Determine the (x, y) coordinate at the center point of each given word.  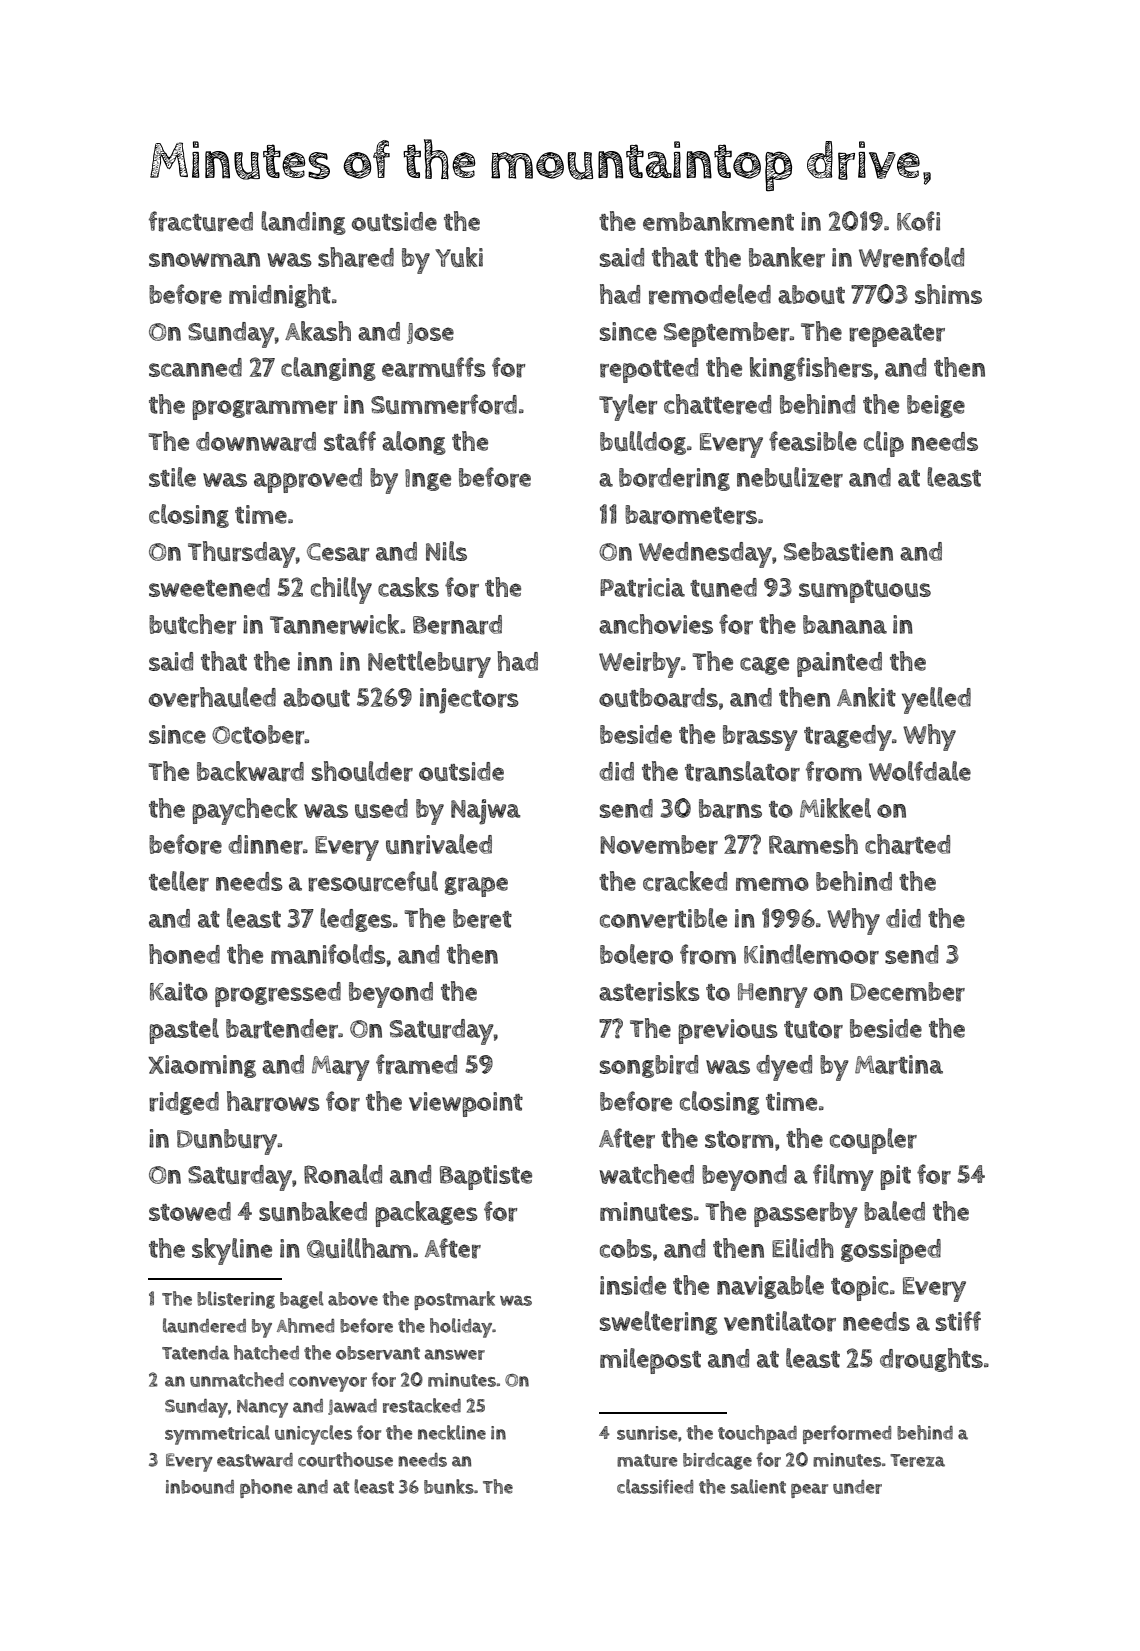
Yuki (459, 257)
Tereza (917, 1460)
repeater (897, 335)
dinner (265, 845)
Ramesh (813, 844)
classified (655, 1486)
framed (416, 1064)
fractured (201, 221)
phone (266, 1488)
